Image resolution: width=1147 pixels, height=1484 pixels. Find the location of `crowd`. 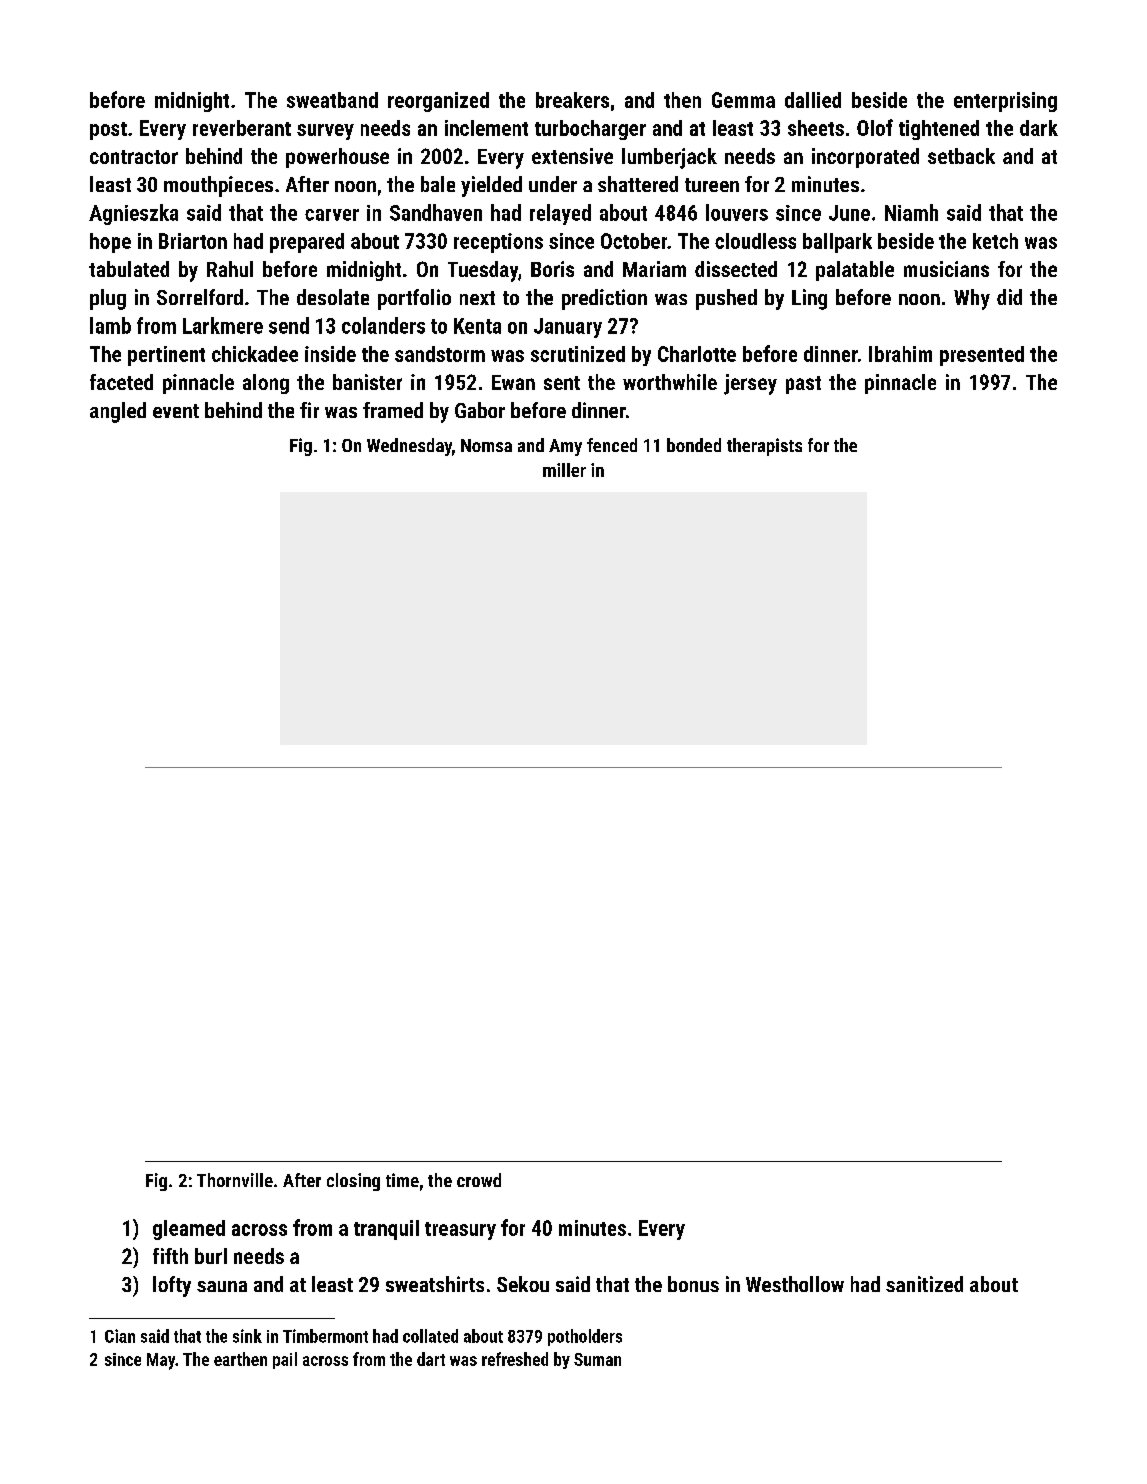

crowd is located at coordinates (479, 1180).
